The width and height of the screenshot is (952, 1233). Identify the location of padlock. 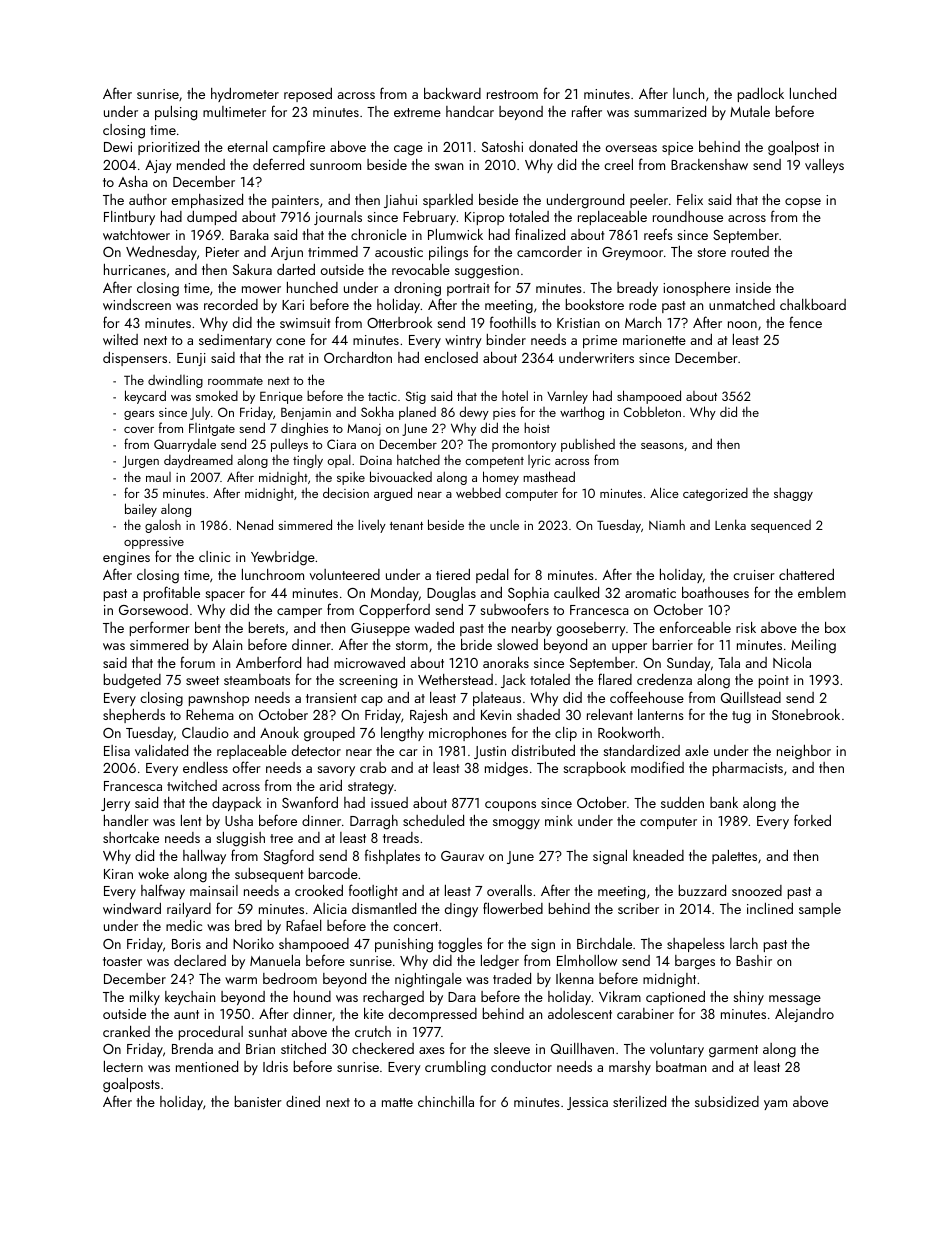
(761, 95).
